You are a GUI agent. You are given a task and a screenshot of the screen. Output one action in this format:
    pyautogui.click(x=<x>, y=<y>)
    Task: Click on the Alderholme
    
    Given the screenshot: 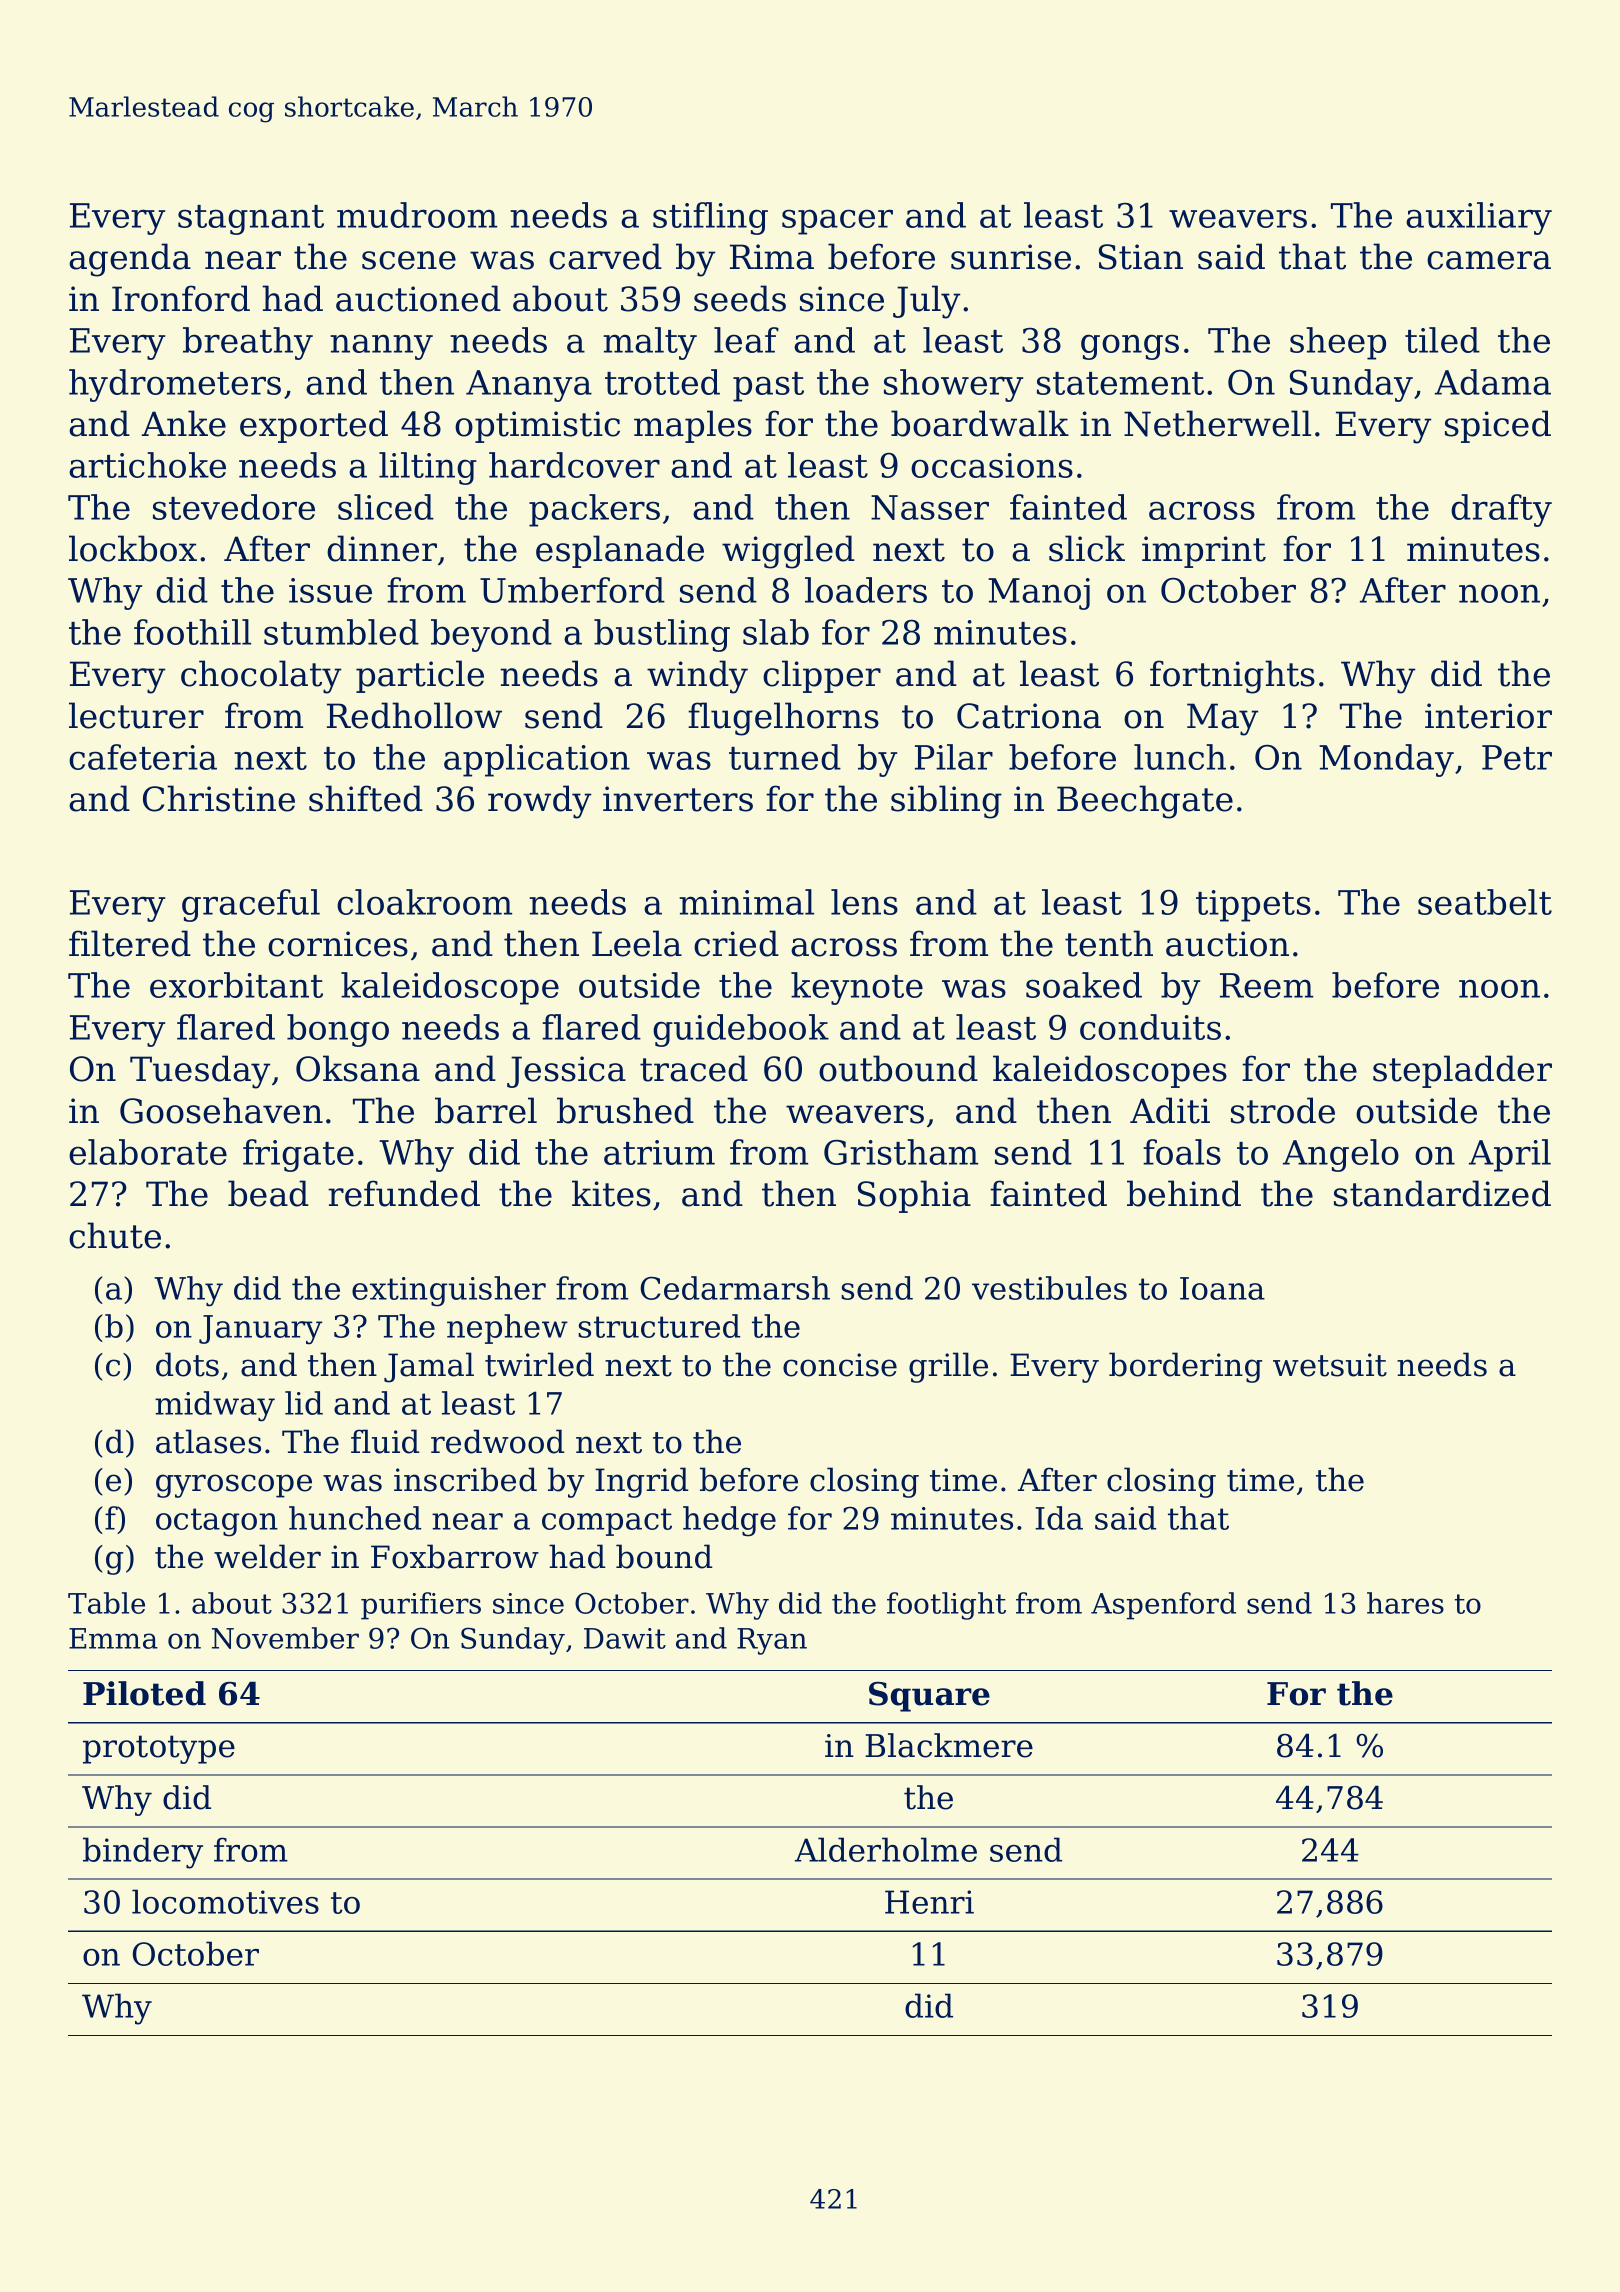 What is the action you would take?
    pyautogui.click(x=886, y=1849)
